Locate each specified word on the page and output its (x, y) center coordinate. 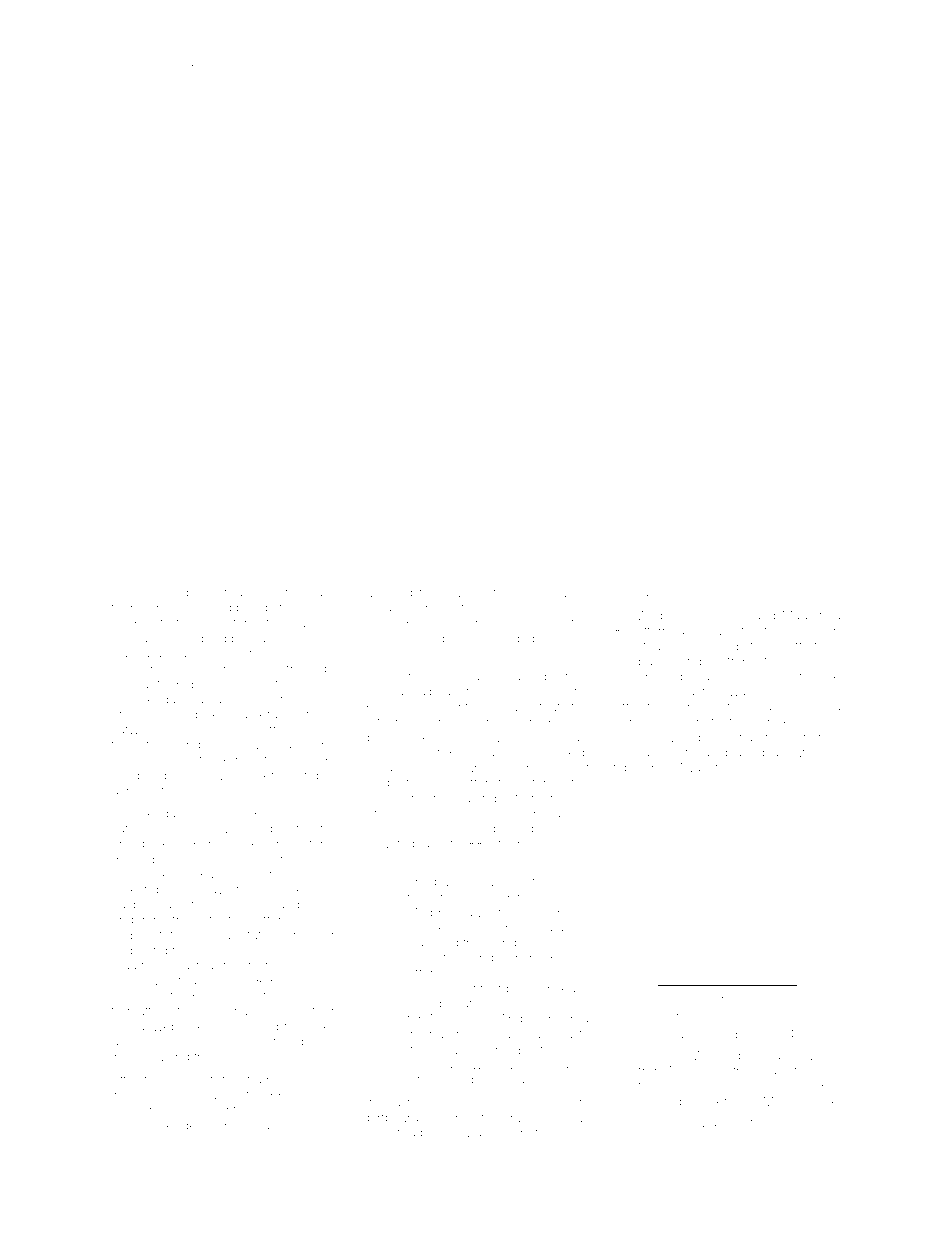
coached (312, 1081)
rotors (290, 593)
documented (400, 737)
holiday (635, 594)
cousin (160, 594)
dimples (134, 792)
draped (317, 1042)
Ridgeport (660, 753)
